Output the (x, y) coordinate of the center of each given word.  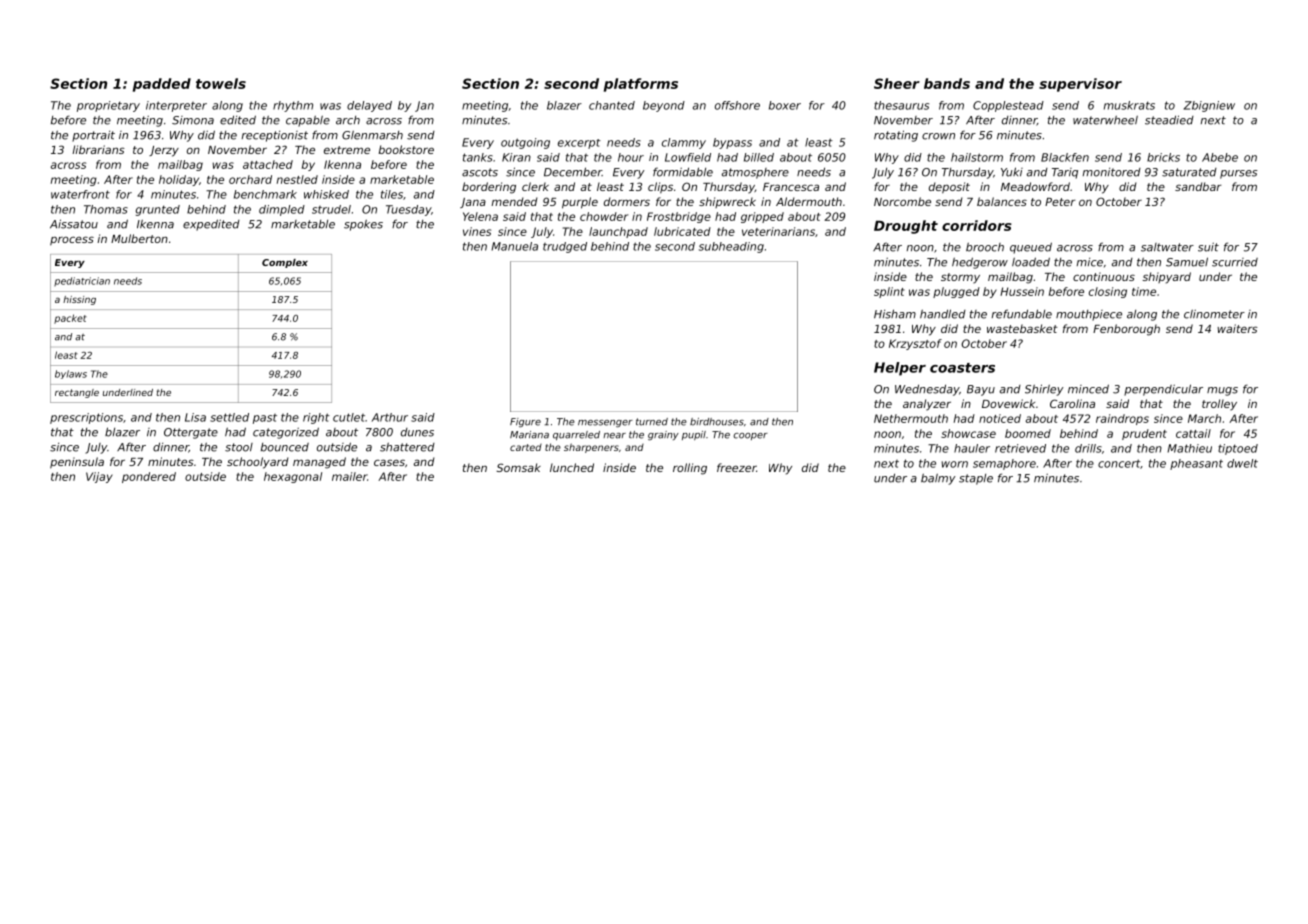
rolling (690, 469)
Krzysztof (915, 344)
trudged (565, 247)
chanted (612, 105)
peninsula (77, 463)
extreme (347, 150)
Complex (285, 263)
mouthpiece (1089, 315)
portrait (93, 136)
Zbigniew (1209, 106)
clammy (684, 143)
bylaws (71, 374)
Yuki (1012, 172)
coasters (962, 368)
